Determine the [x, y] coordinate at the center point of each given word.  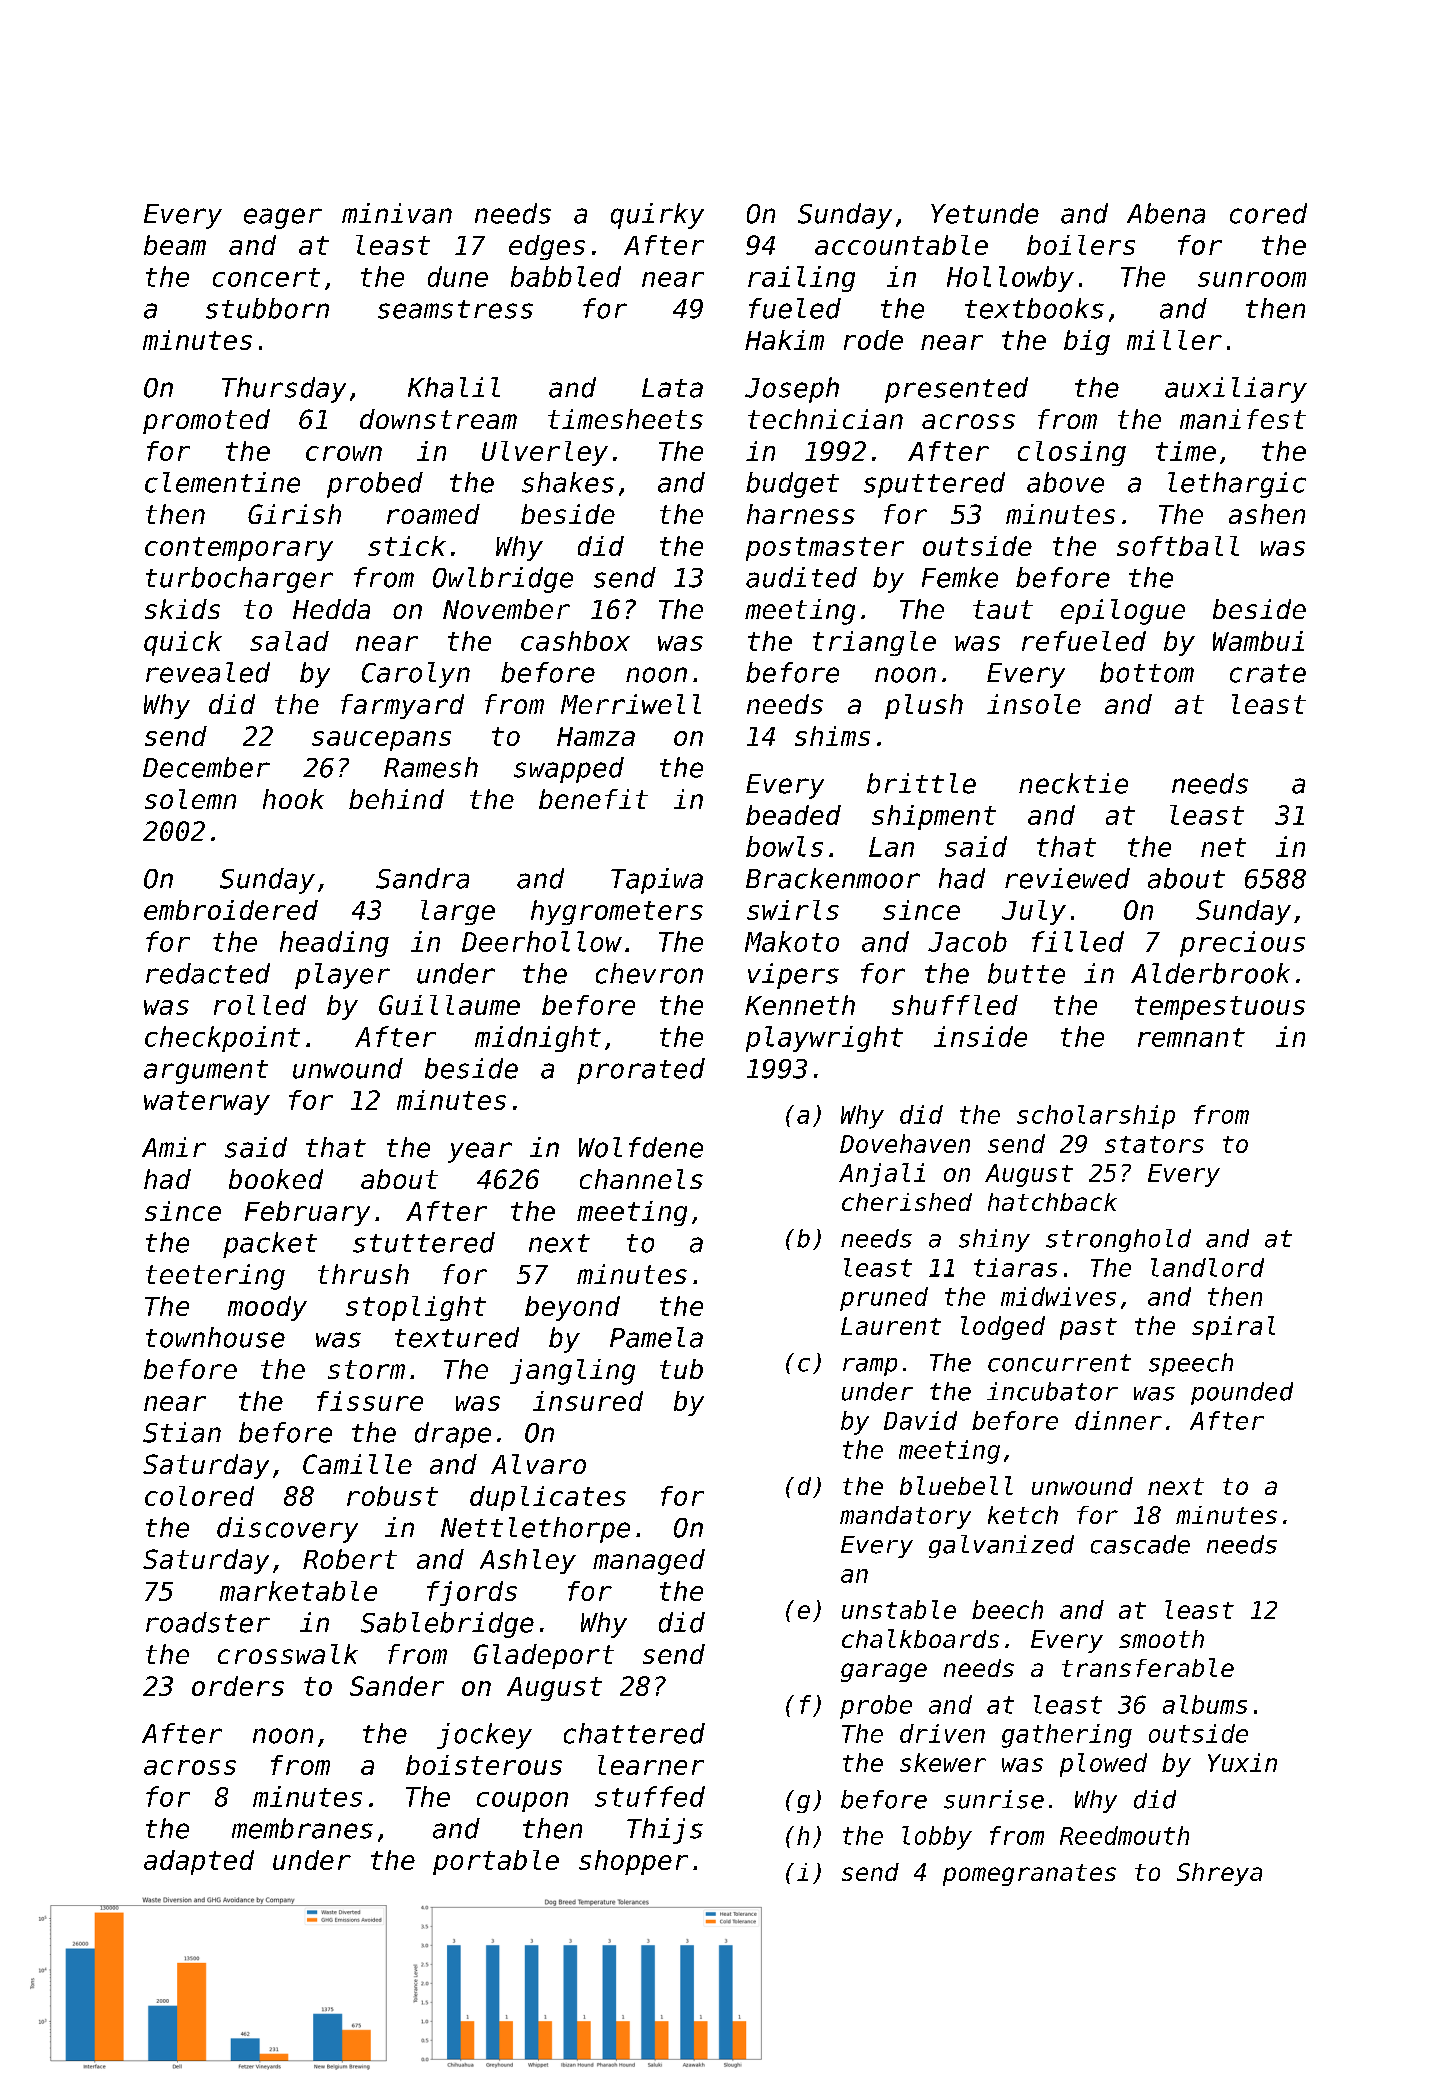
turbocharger [239, 580]
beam [175, 245]
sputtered [934, 485]
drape [453, 1435]
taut [1003, 609]
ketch [1023, 1515]
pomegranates [1029, 1875]
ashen [1267, 514]
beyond [572, 1308]
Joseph [792, 390]
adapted [199, 1862]
